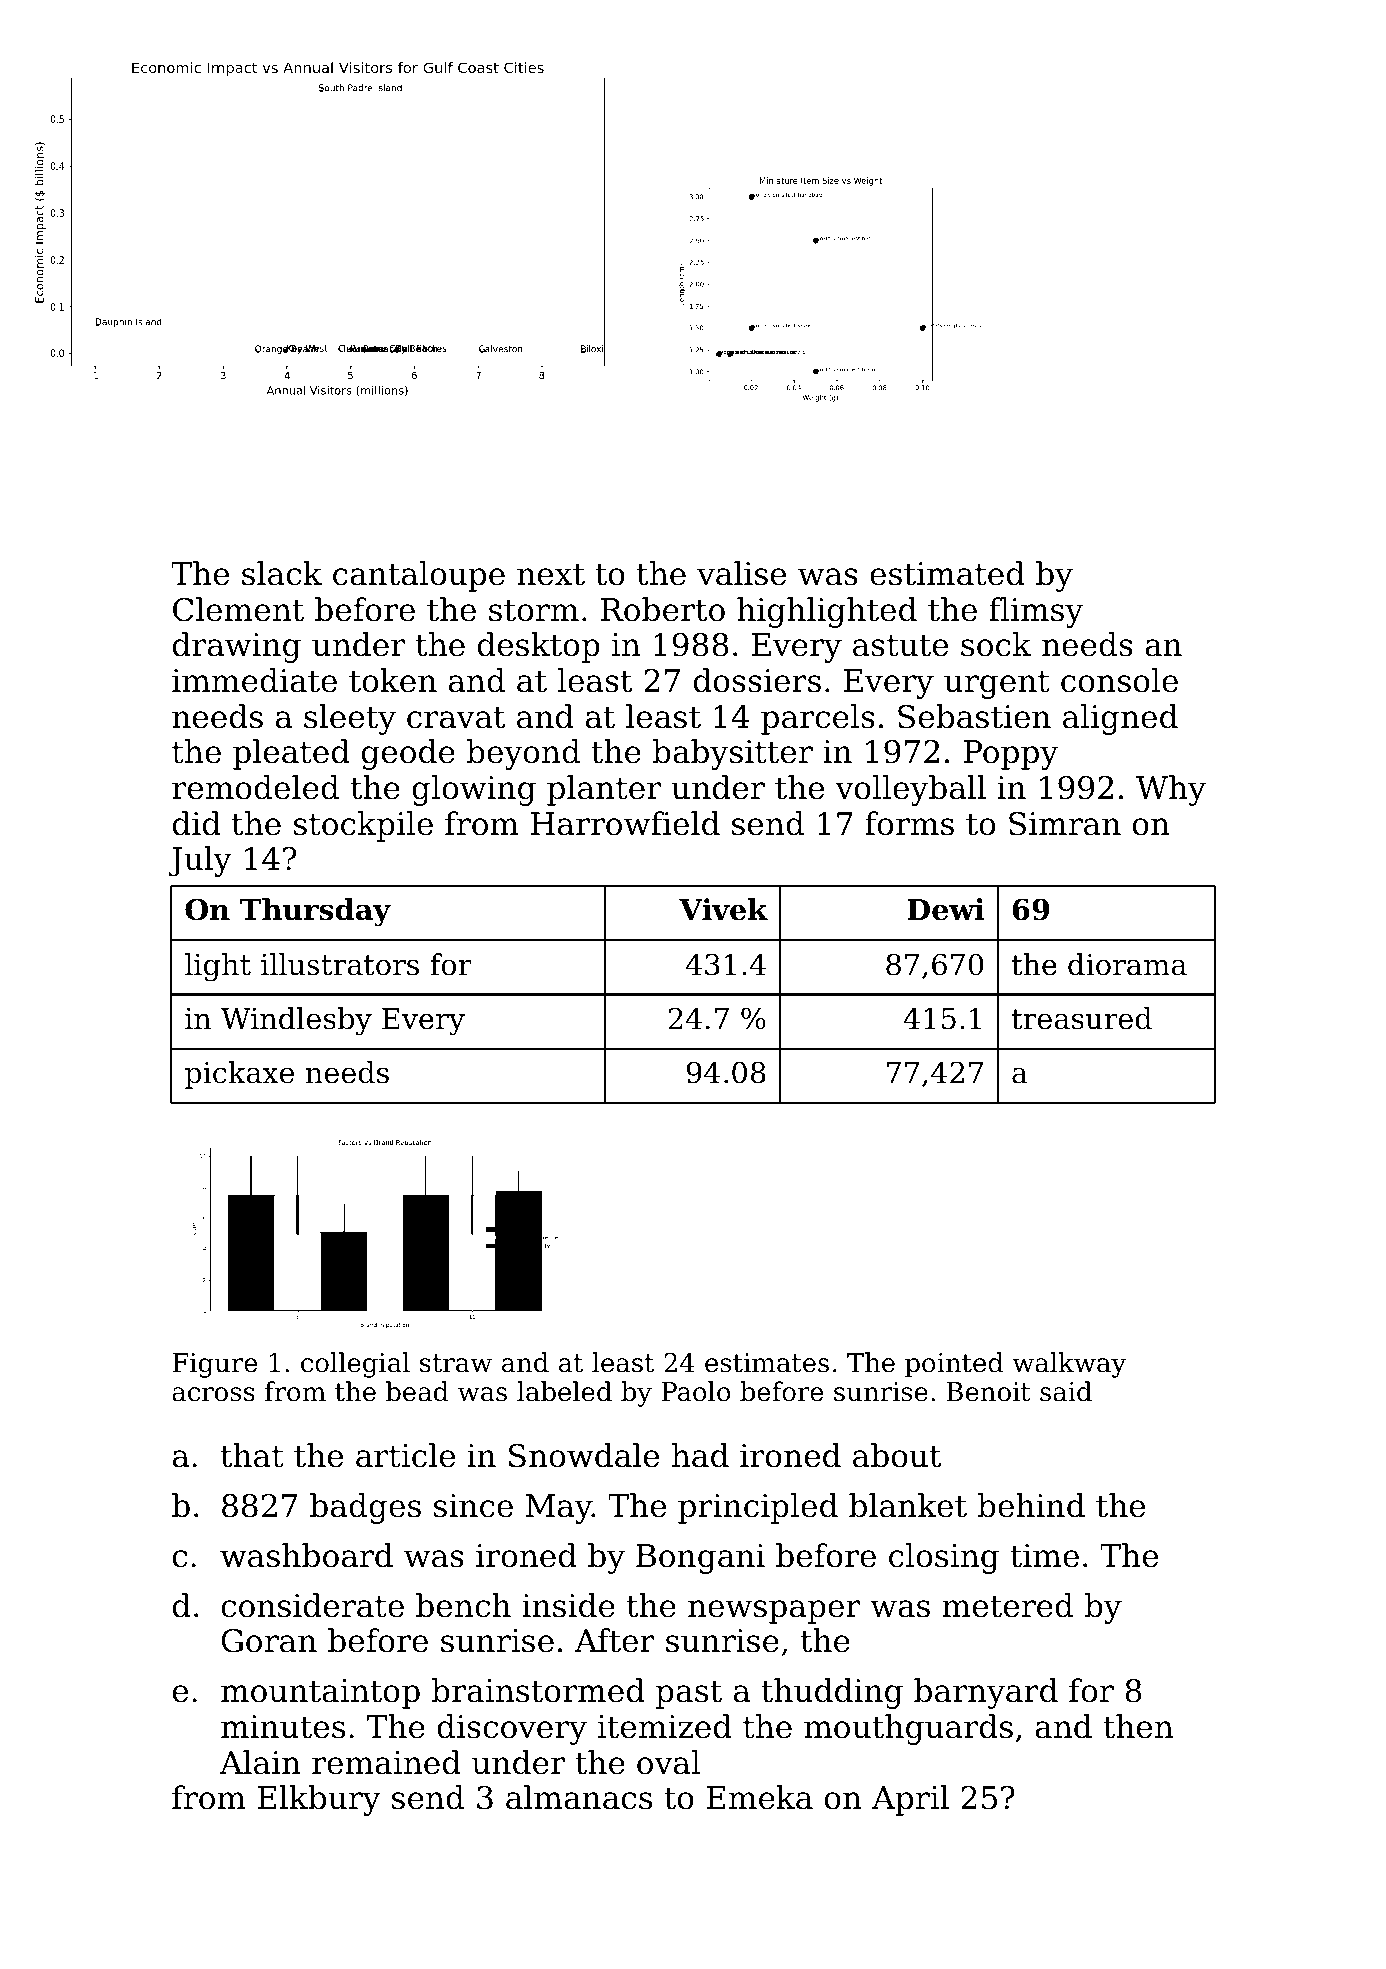 The height and width of the page is (1969, 1386). I want to click on blanket, so click(908, 1505).
